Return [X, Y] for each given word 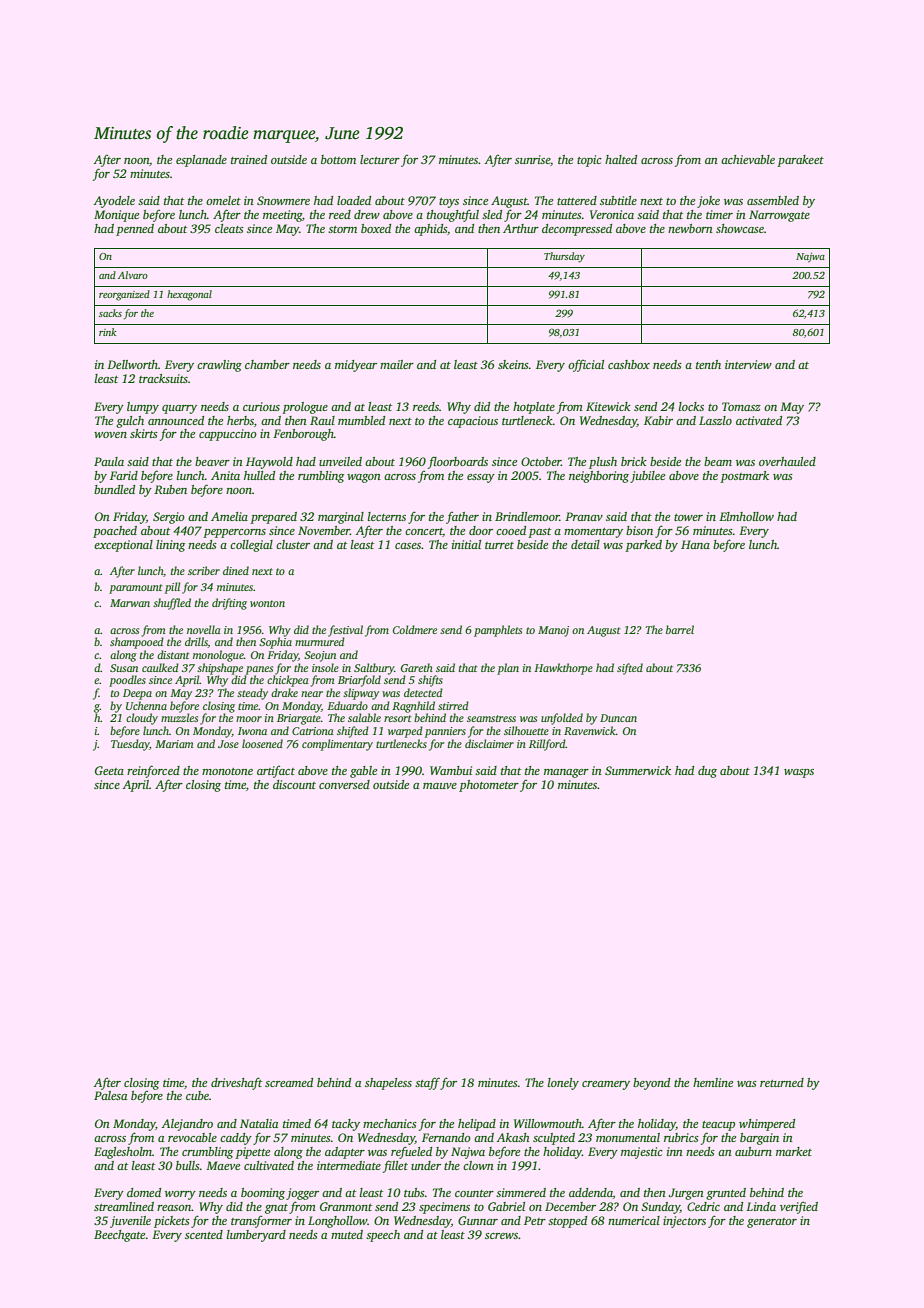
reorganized [124, 295]
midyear [356, 366]
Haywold [269, 463]
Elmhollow [746, 516]
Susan [124, 668]
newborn [690, 228]
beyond [651, 1084]
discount [294, 784]
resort [398, 718]
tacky [346, 1125]
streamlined [124, 1206]
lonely [563, 1084]
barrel [680, 629]
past [539, 533]
